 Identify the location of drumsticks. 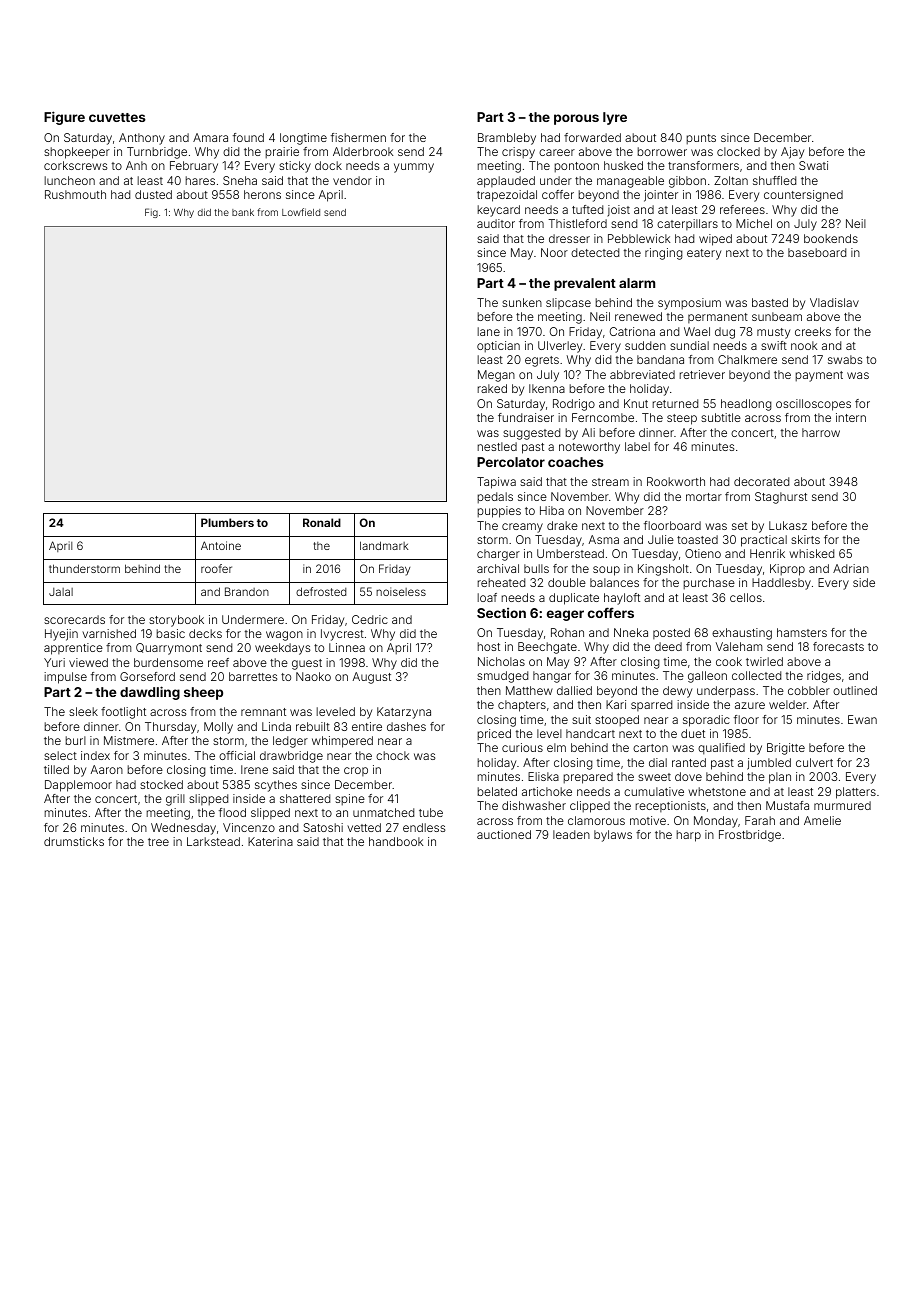
(74, 841).
